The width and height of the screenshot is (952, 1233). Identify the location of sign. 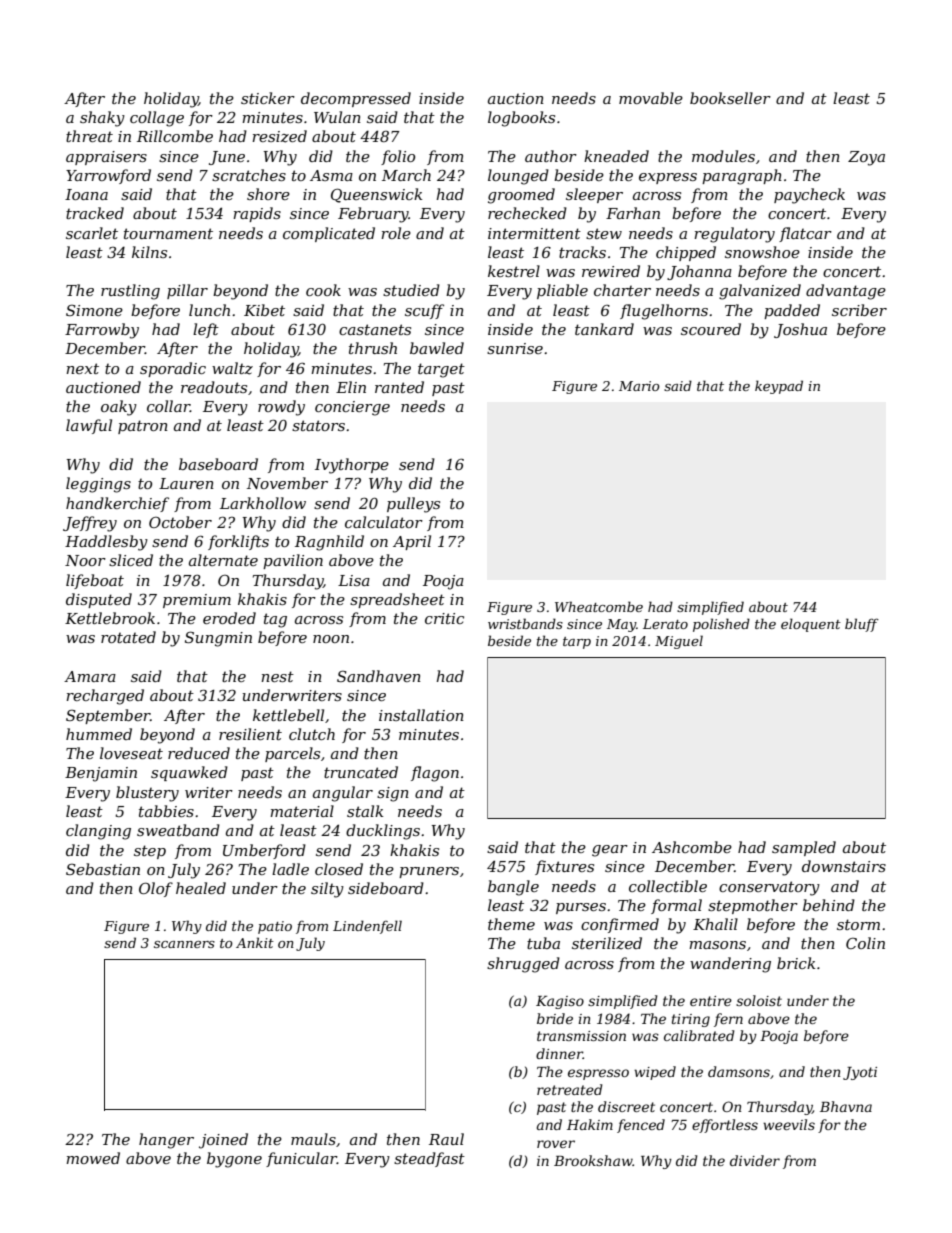
(393, 794).
